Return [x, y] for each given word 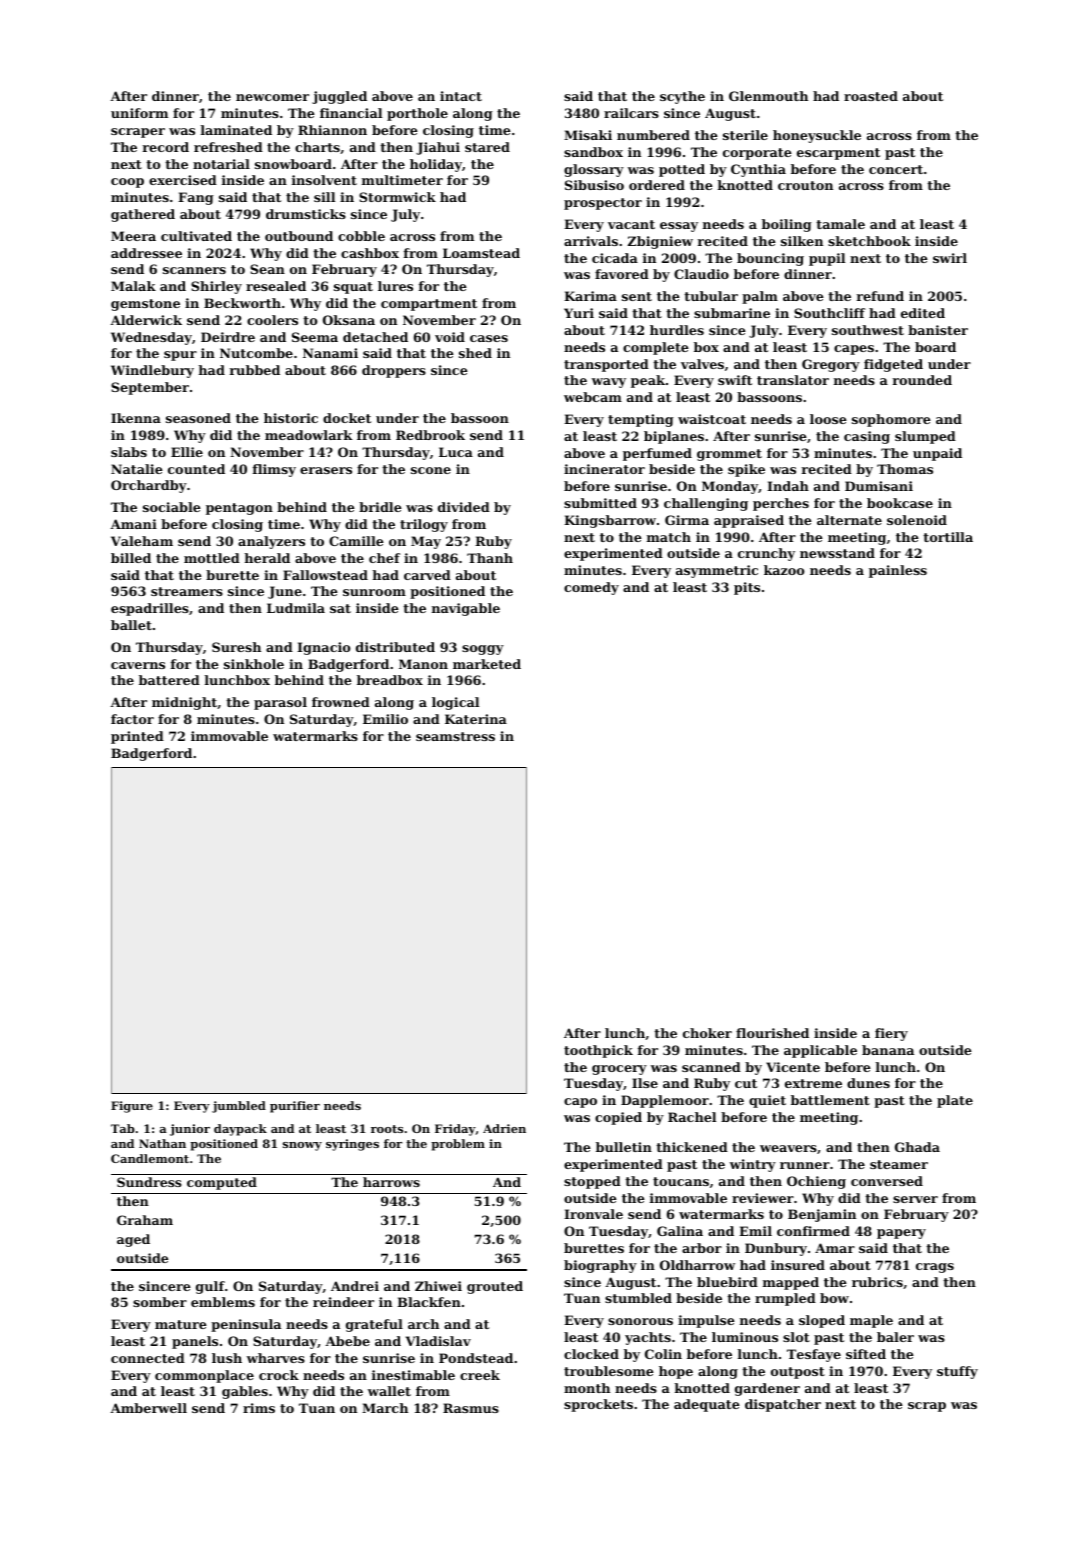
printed [137, 737]
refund [880, 296]
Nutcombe [256, 353]
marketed [487, 664]
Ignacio [323, 648]
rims [259, 1408]
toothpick [598, 1051]
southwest [868, 330]
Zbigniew [660, 242]
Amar [835, 1248]
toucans [681, 1181]
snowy [302, 1146]
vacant [631, 224]
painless [898, 571]
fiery [891, 1034]
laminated [236, 130]
